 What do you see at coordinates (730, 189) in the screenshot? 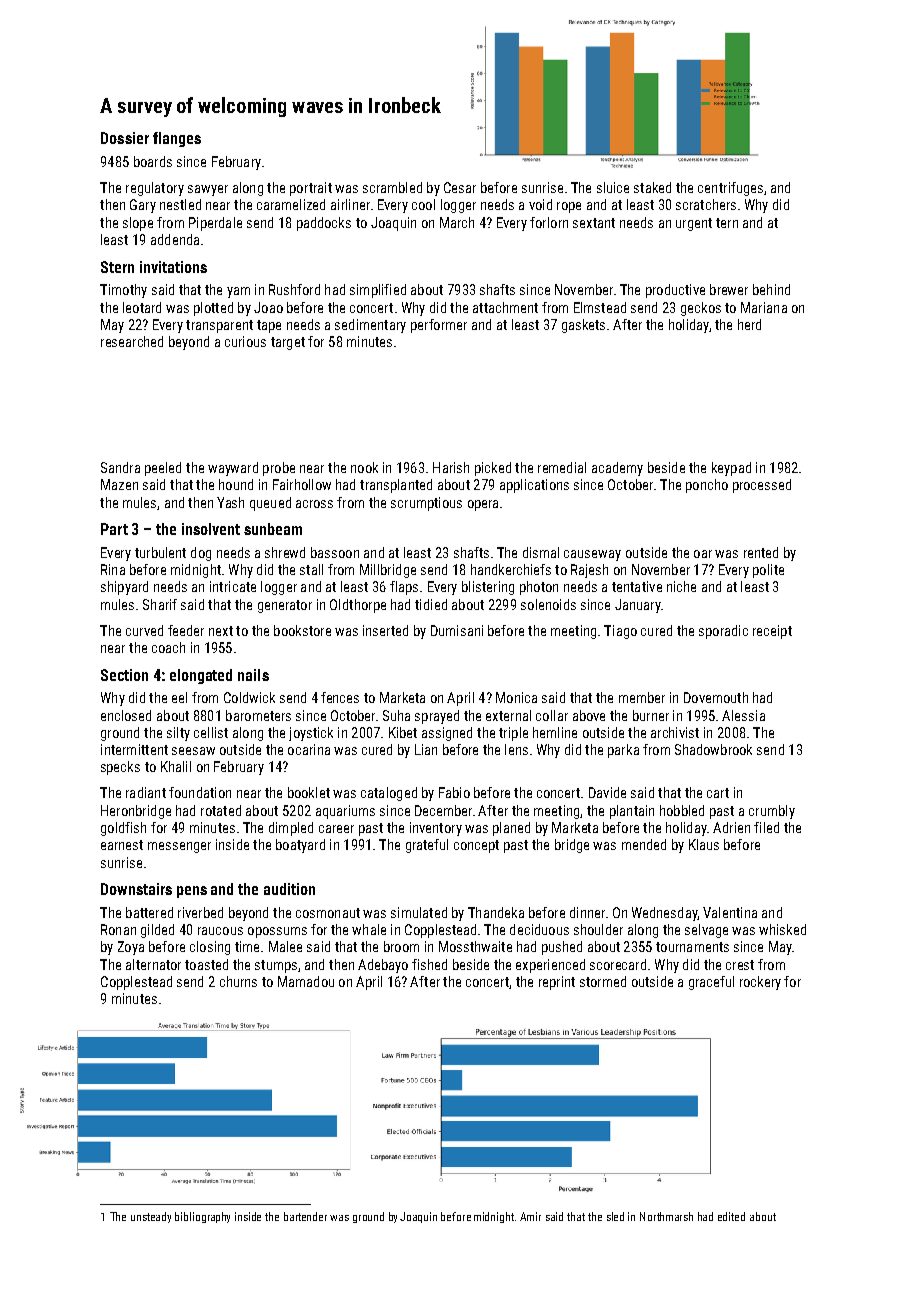
I see `centrifuges` at bounding box center [730, 189].
